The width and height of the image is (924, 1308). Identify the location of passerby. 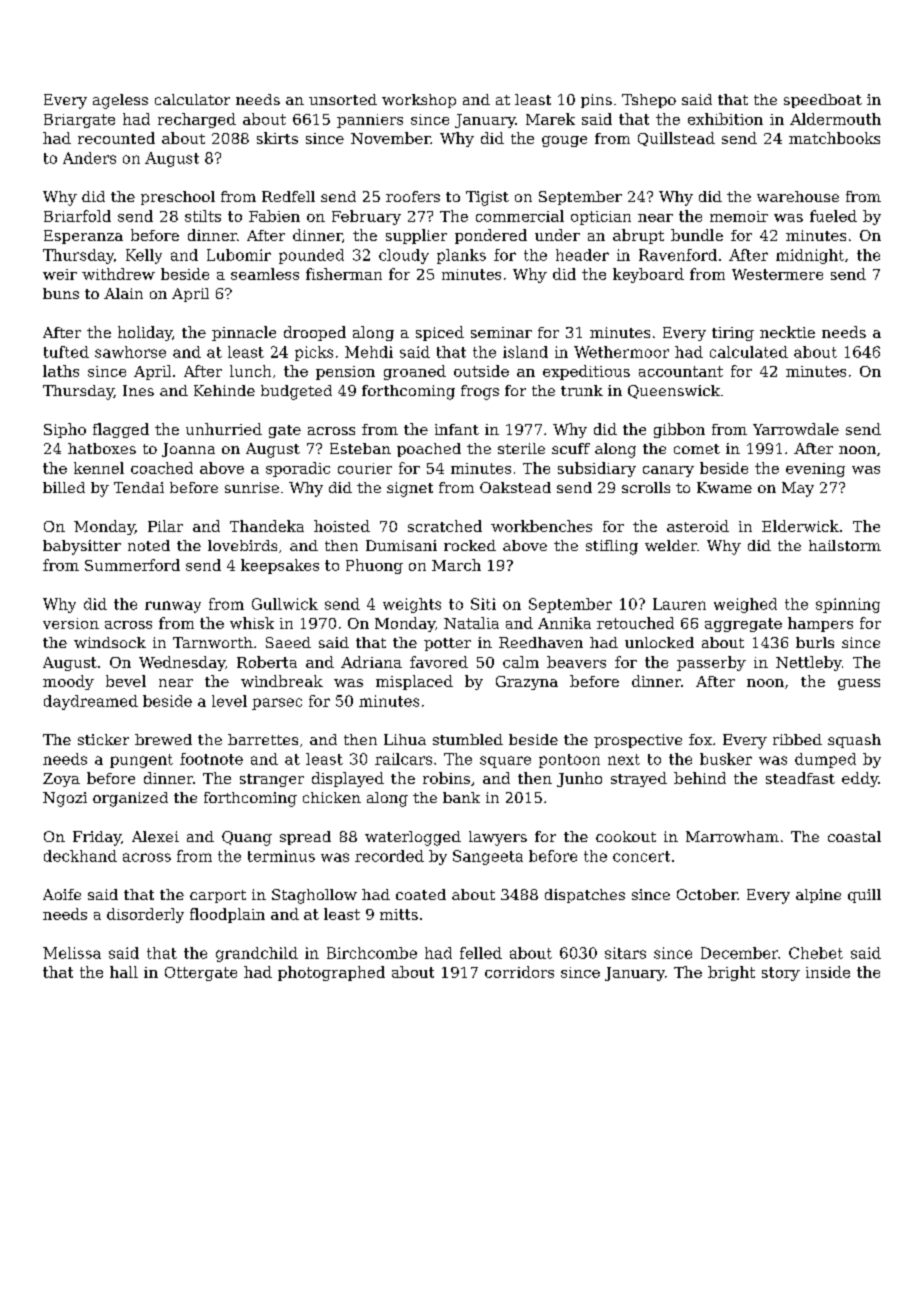
(711, 663).
